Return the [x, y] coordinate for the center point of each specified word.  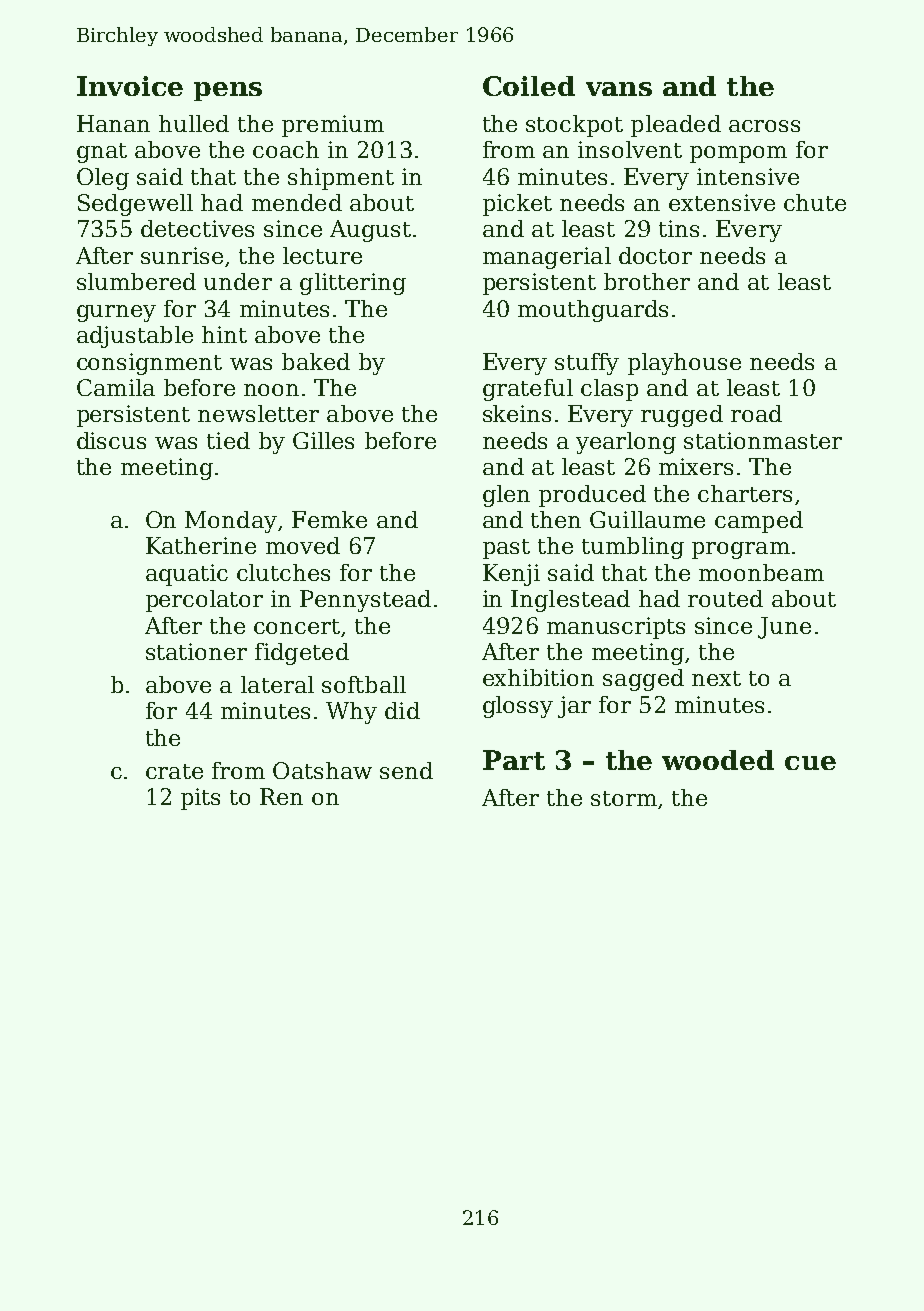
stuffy [587, 364]
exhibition [538, 677]
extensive [722, 202]
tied [228, 440]
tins [679, 228]
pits [200, 799]
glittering [353, 284]
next [716, 678]
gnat [102, 153]
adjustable [135, 337]
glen [506, 496]
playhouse [684, 364]
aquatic [187, 575]
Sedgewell [135, 205]
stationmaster [763, 440]
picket [517, 205]
